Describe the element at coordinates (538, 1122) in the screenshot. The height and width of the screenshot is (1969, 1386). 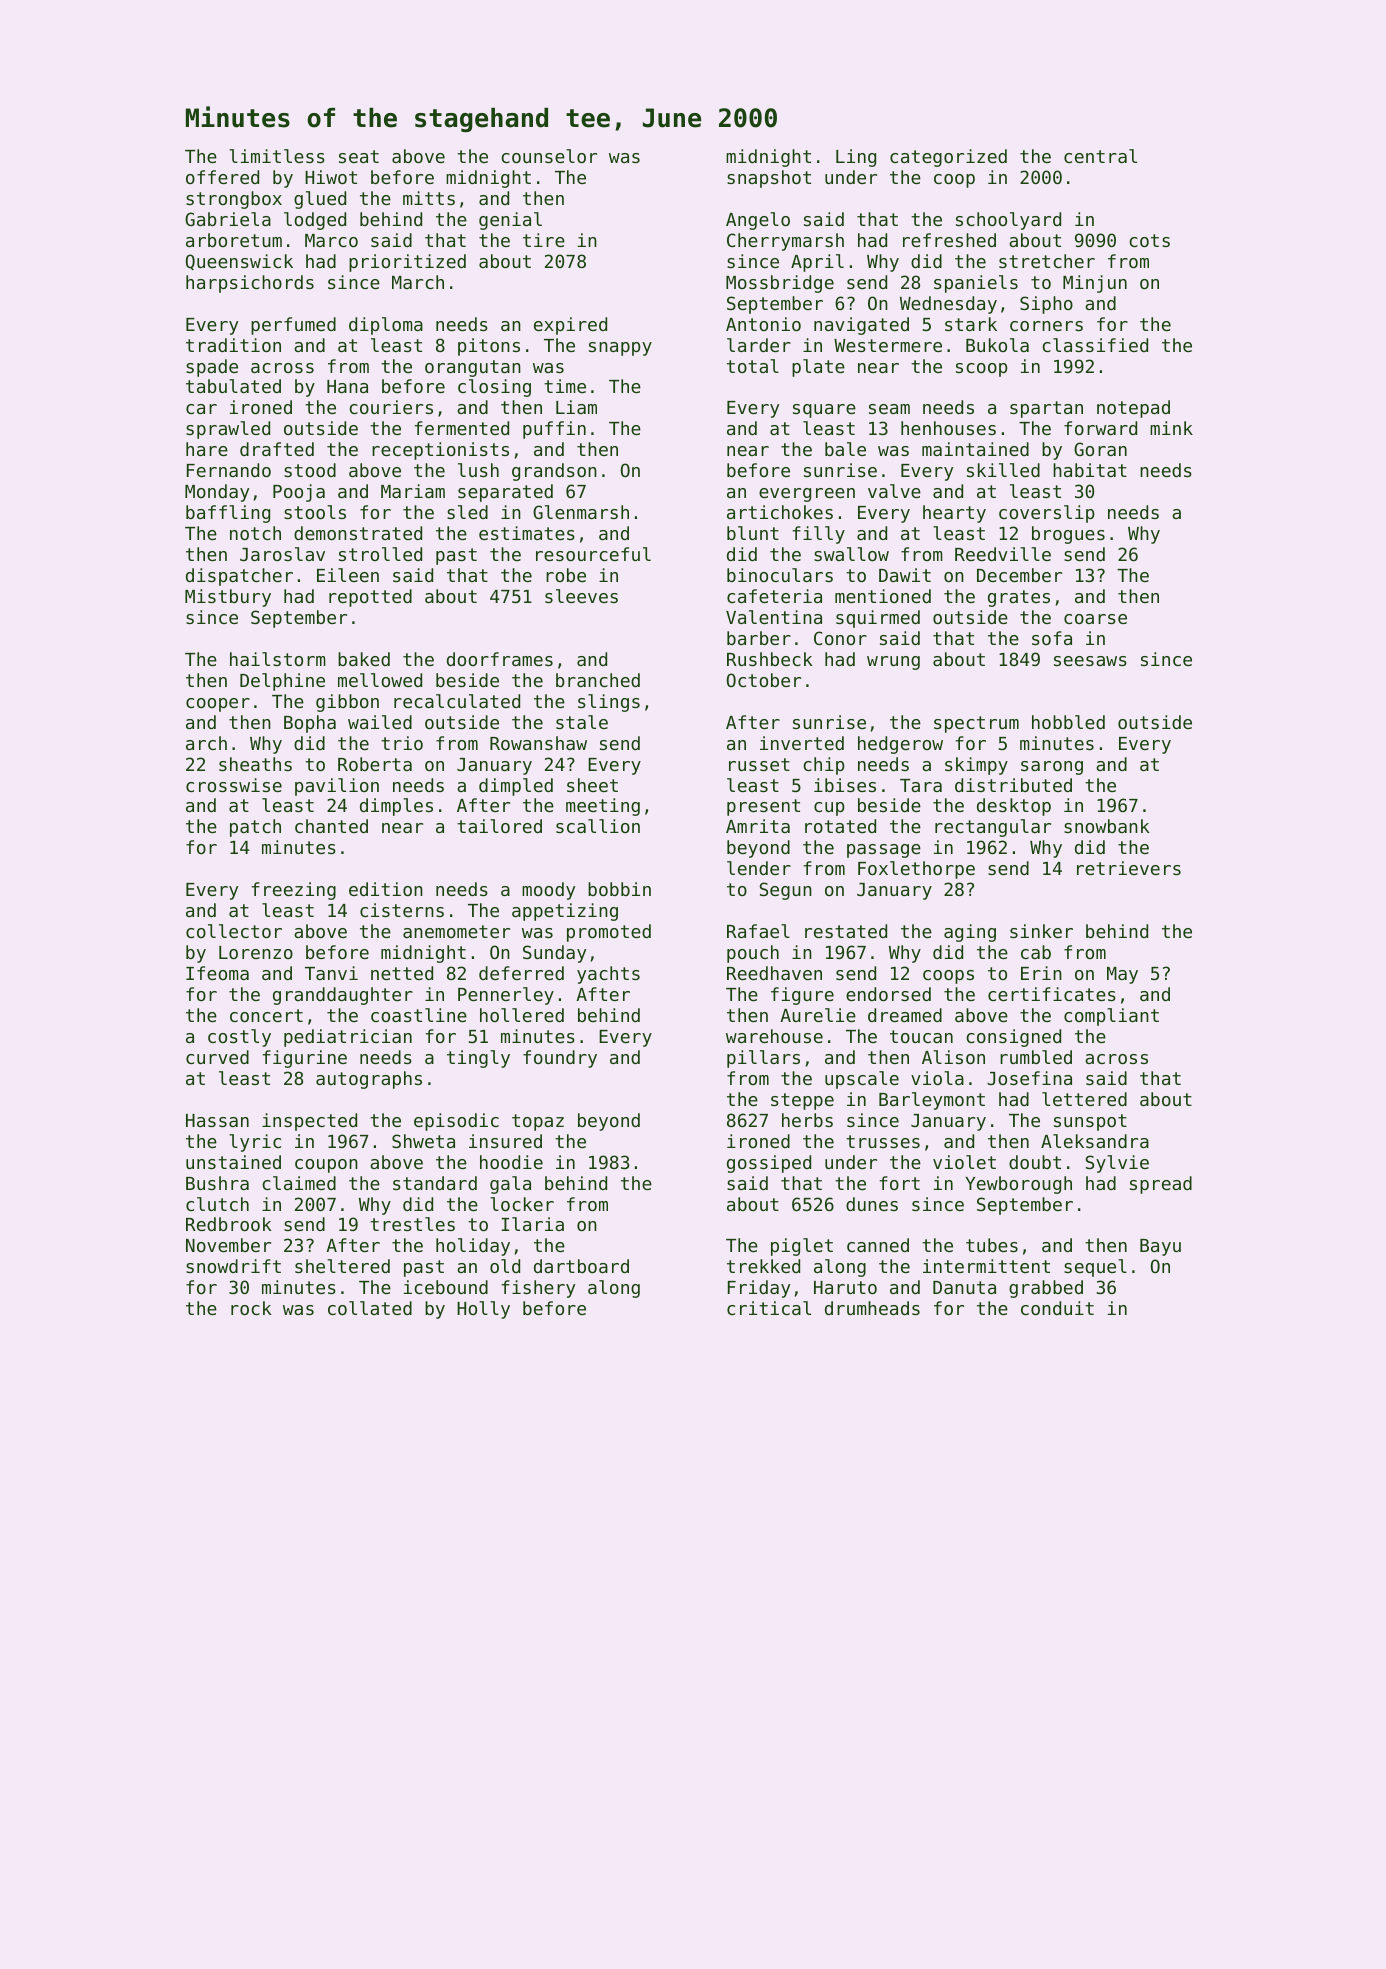
I see `topaz` at that location.
